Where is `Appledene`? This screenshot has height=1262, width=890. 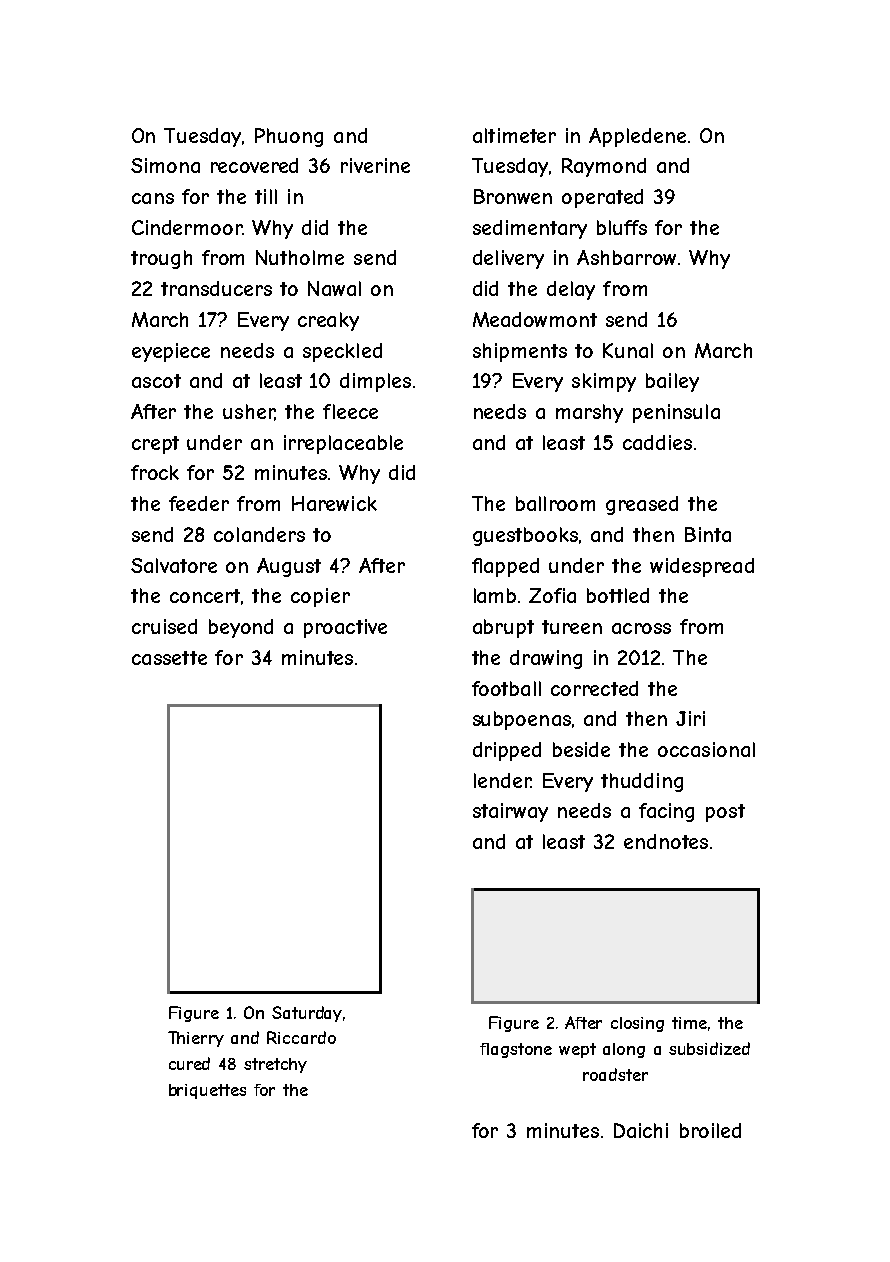
Appledene is located at coordinates (637, 137).
